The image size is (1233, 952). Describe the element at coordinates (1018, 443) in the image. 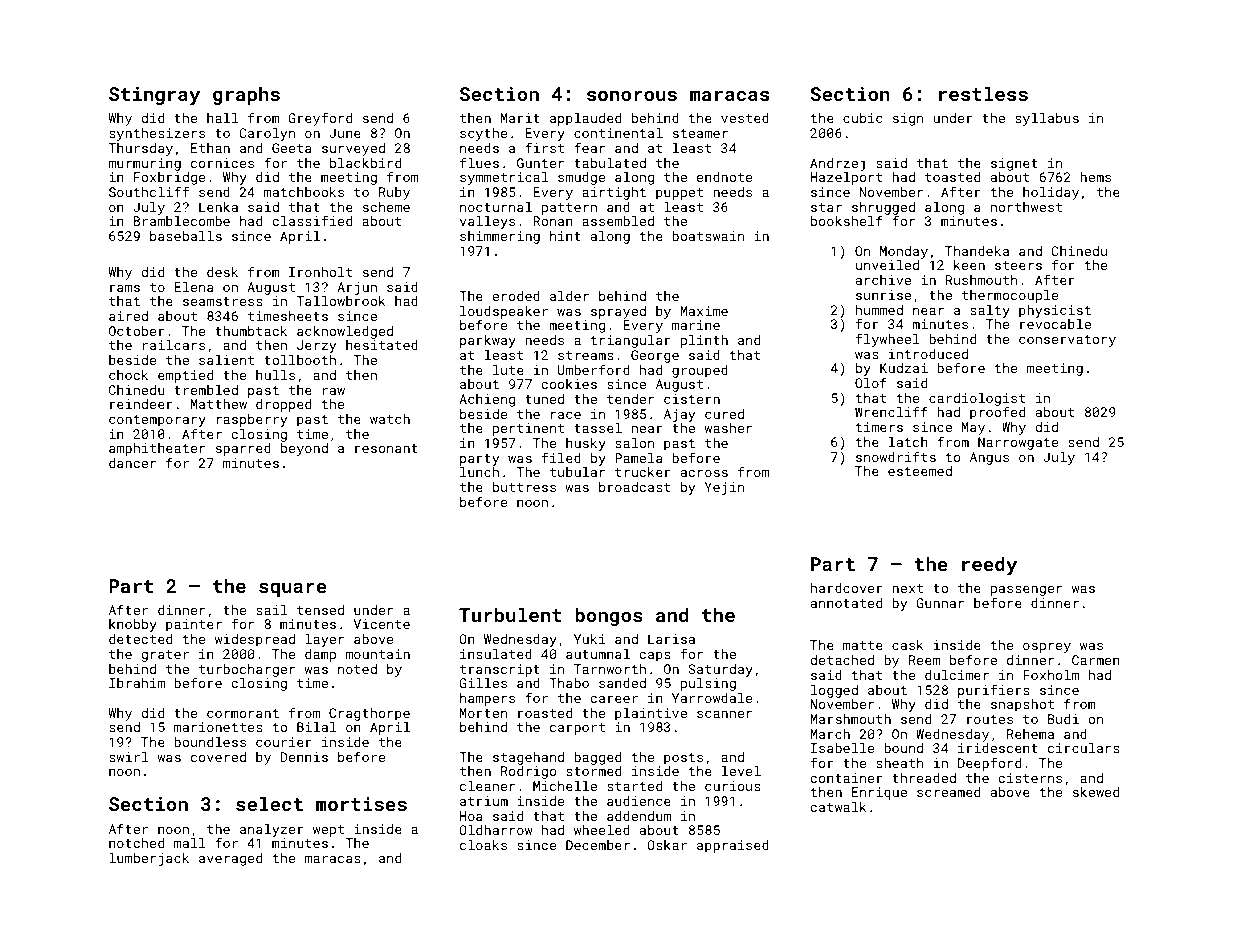

I see `Narrowgate` at that location.
